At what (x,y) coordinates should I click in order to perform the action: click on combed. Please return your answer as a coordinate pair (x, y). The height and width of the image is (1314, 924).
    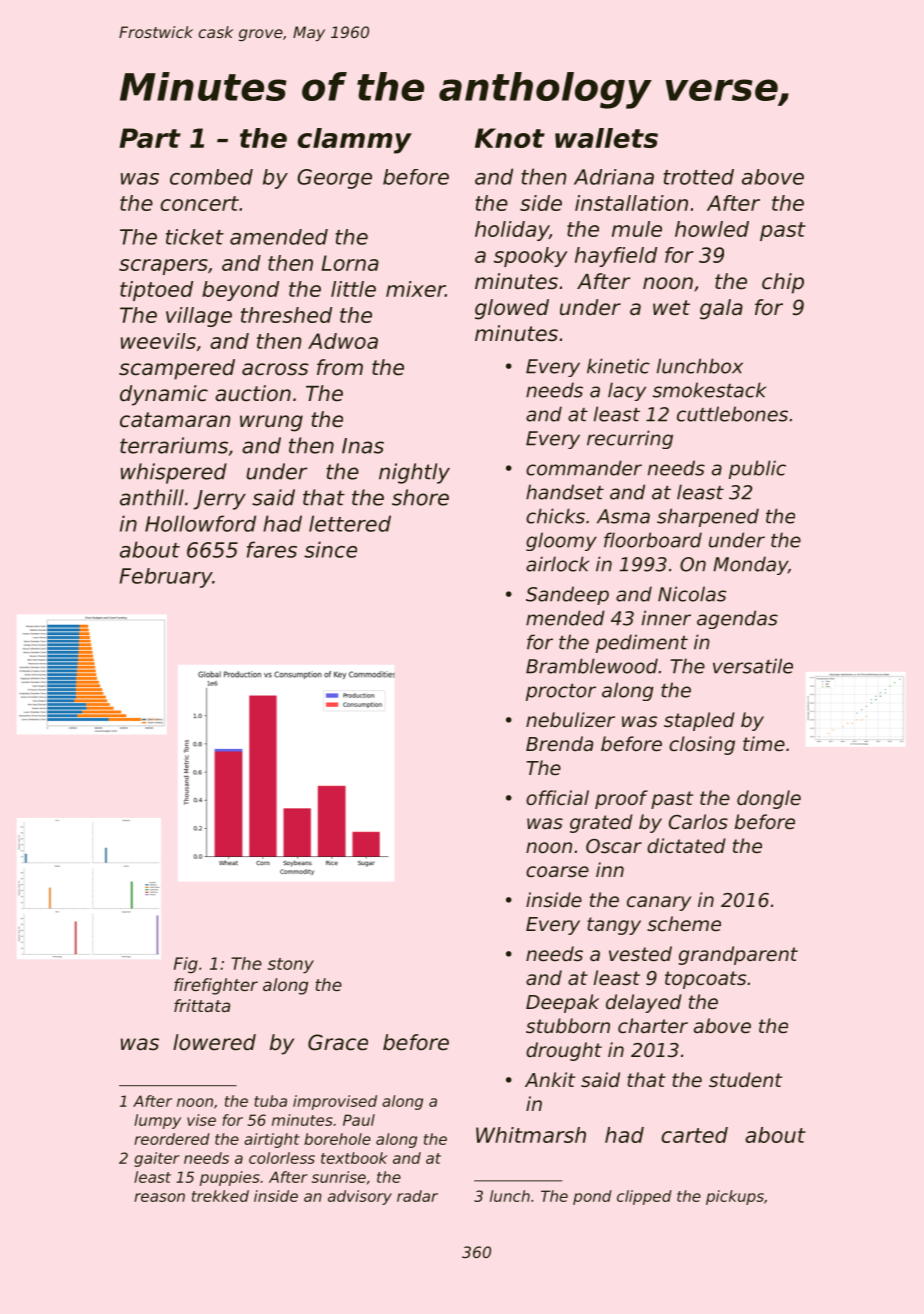
    Looking at the image, I should click on (211, 177).
